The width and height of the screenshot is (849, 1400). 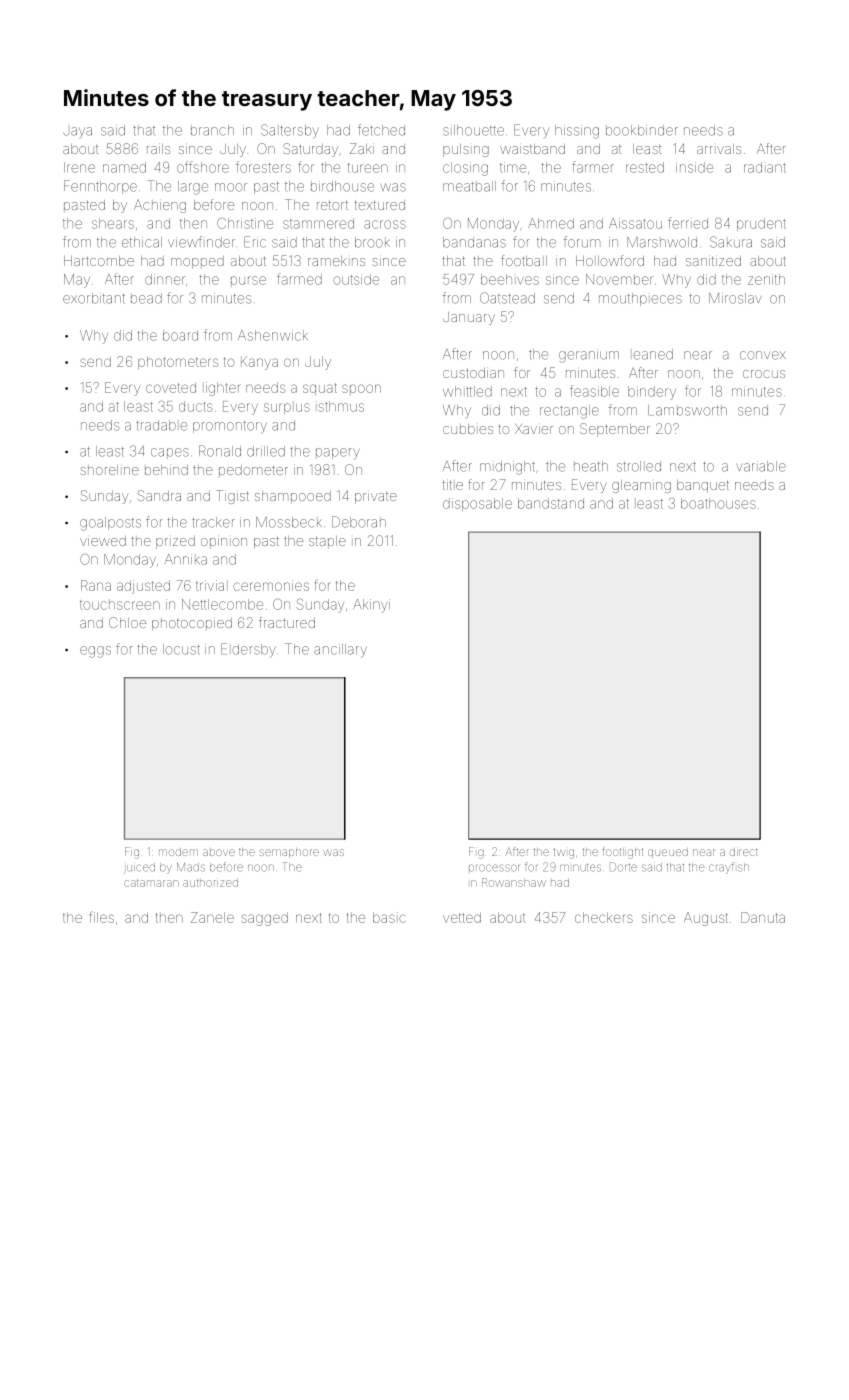 What do you see at coordinates (652, 393) in the screenshot?
I see `bindery` at bounding box center [652, 393].
